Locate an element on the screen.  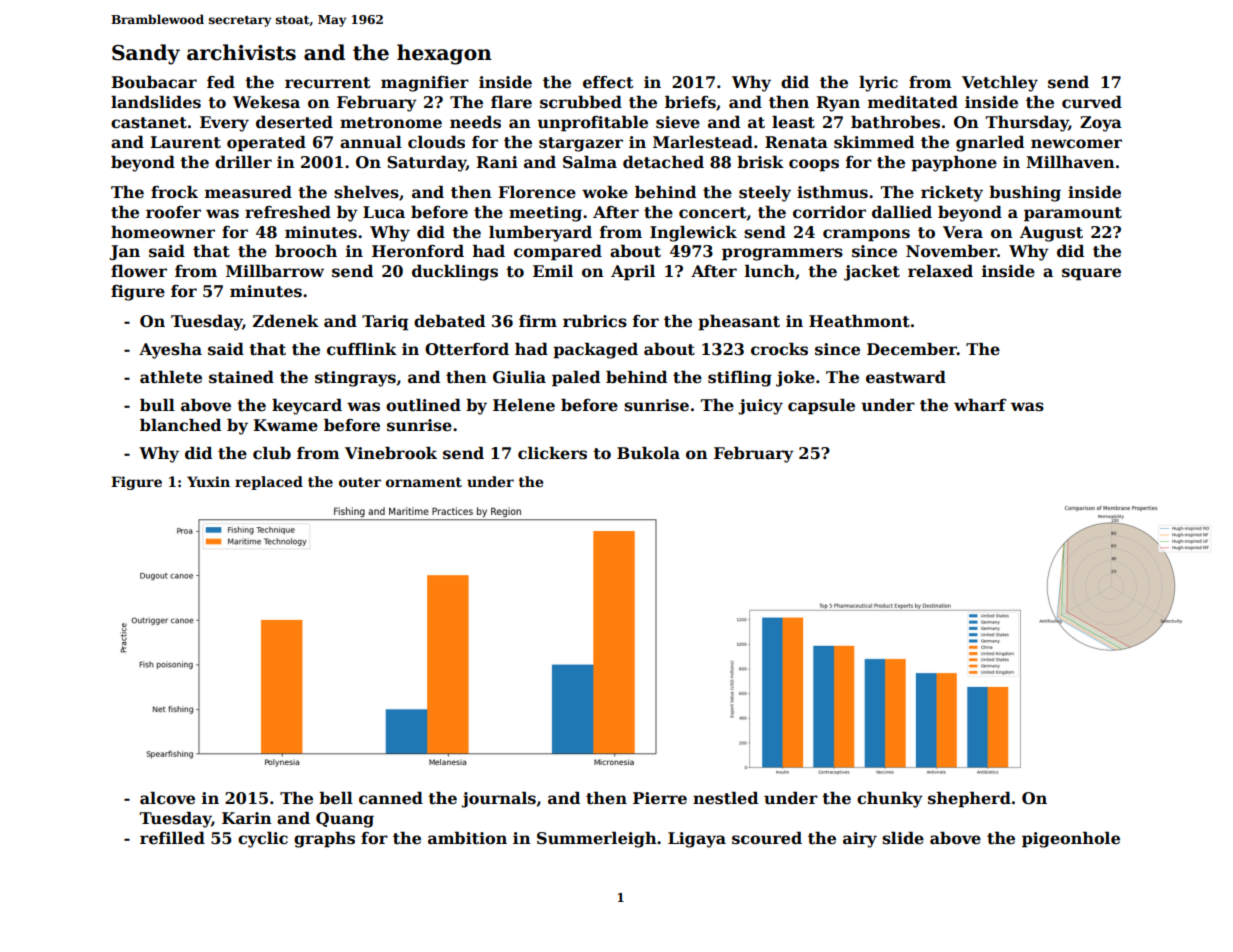
Summerleigh is located at coordinates (597, 840).
